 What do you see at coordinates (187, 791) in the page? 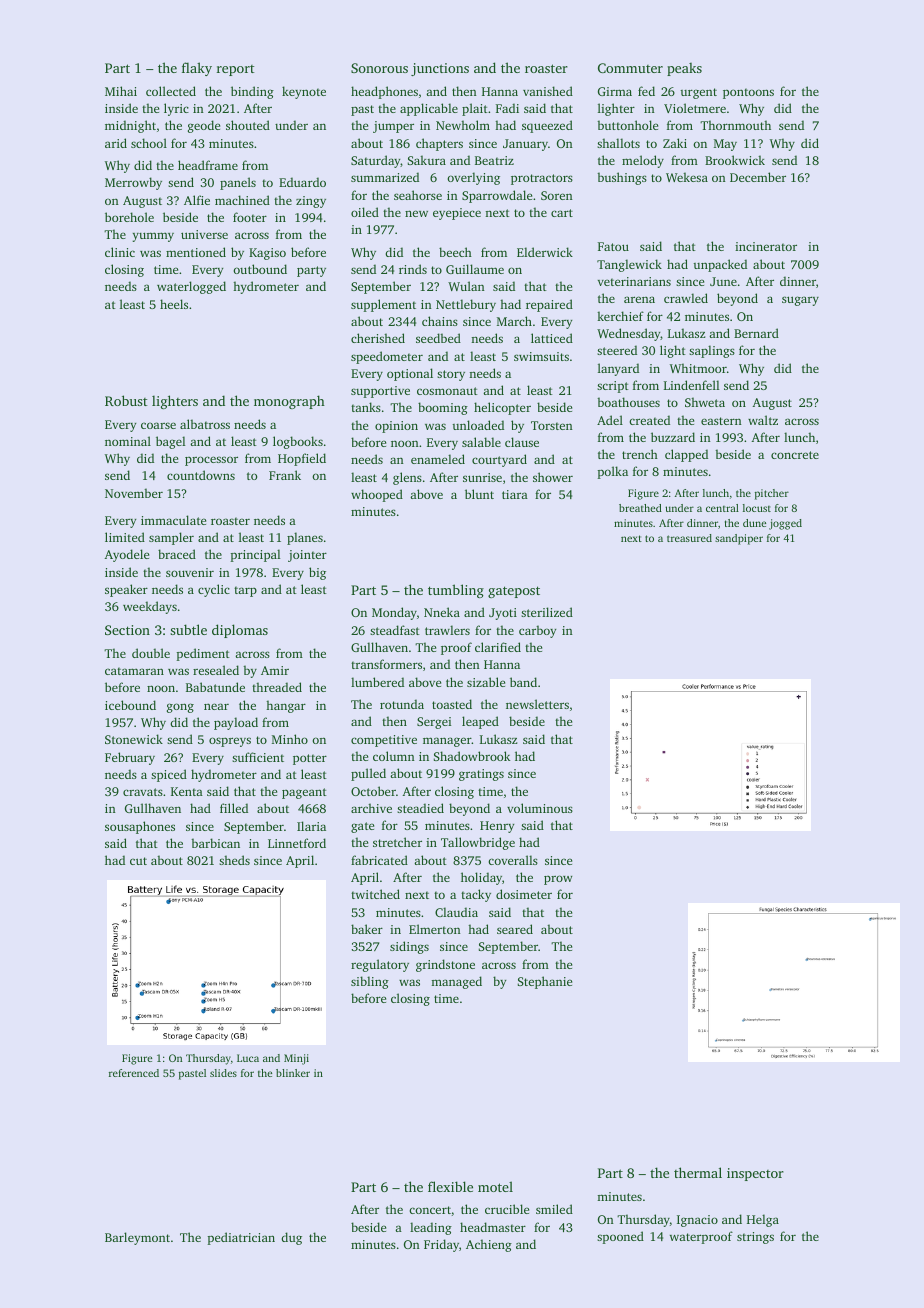
I see `Kenta` at bounding box center [187, 791].
